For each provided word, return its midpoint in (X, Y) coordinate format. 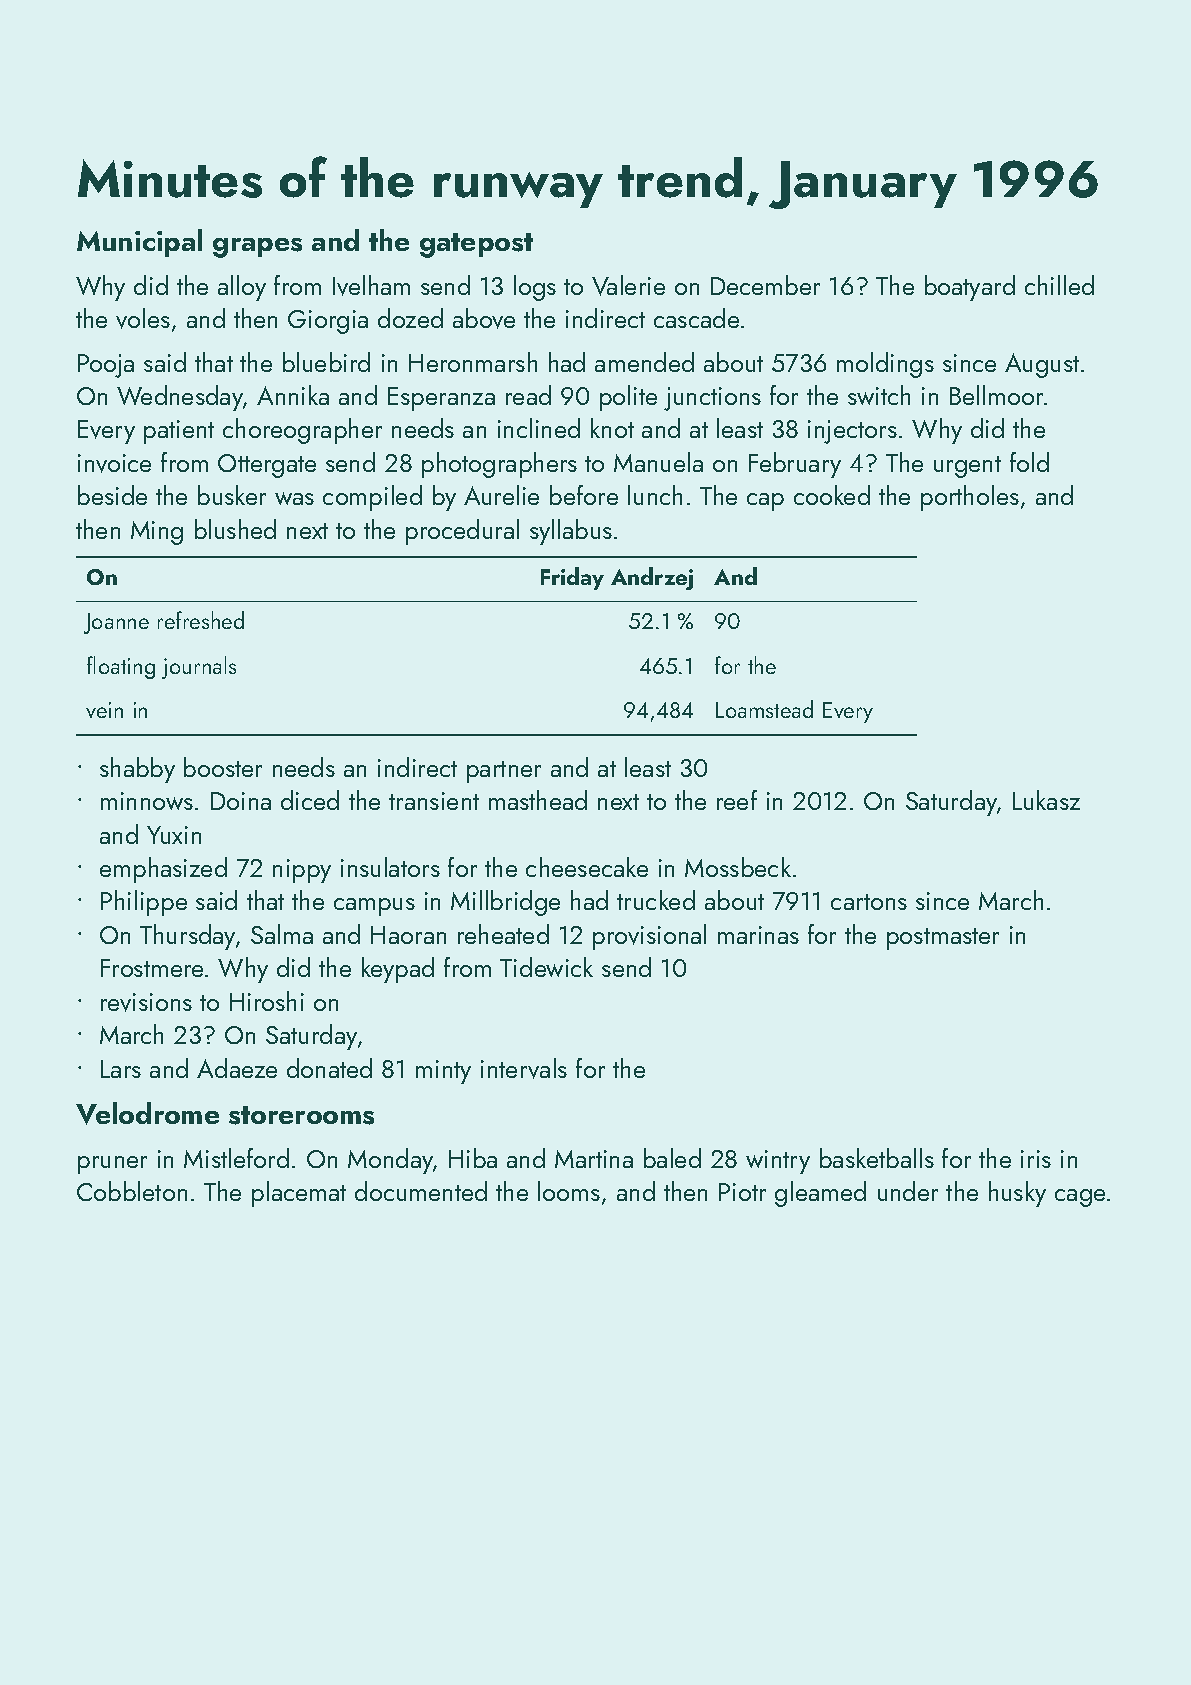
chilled (1059, 285)
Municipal (139, 243)
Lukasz (1046, 800)
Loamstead (764, 709)
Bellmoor (997, 395)
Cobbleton (132, 1191)
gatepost (476, 245)
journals (199, 667)
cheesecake (587, 867)
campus (374, 907)
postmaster (943, 939)
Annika (293, 395)
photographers (499, 465)
